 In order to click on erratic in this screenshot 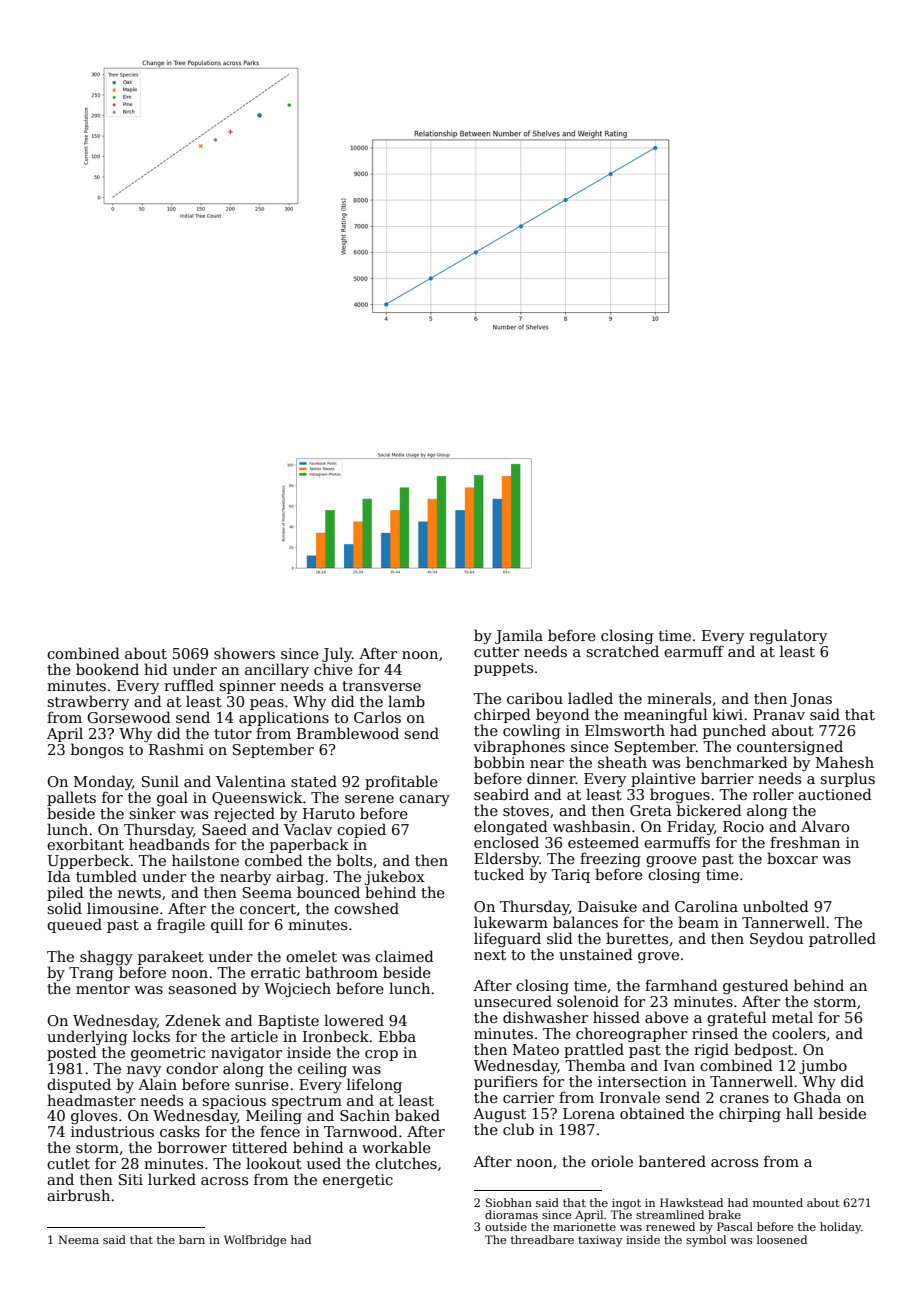, I will do `click(275, 972)`.
